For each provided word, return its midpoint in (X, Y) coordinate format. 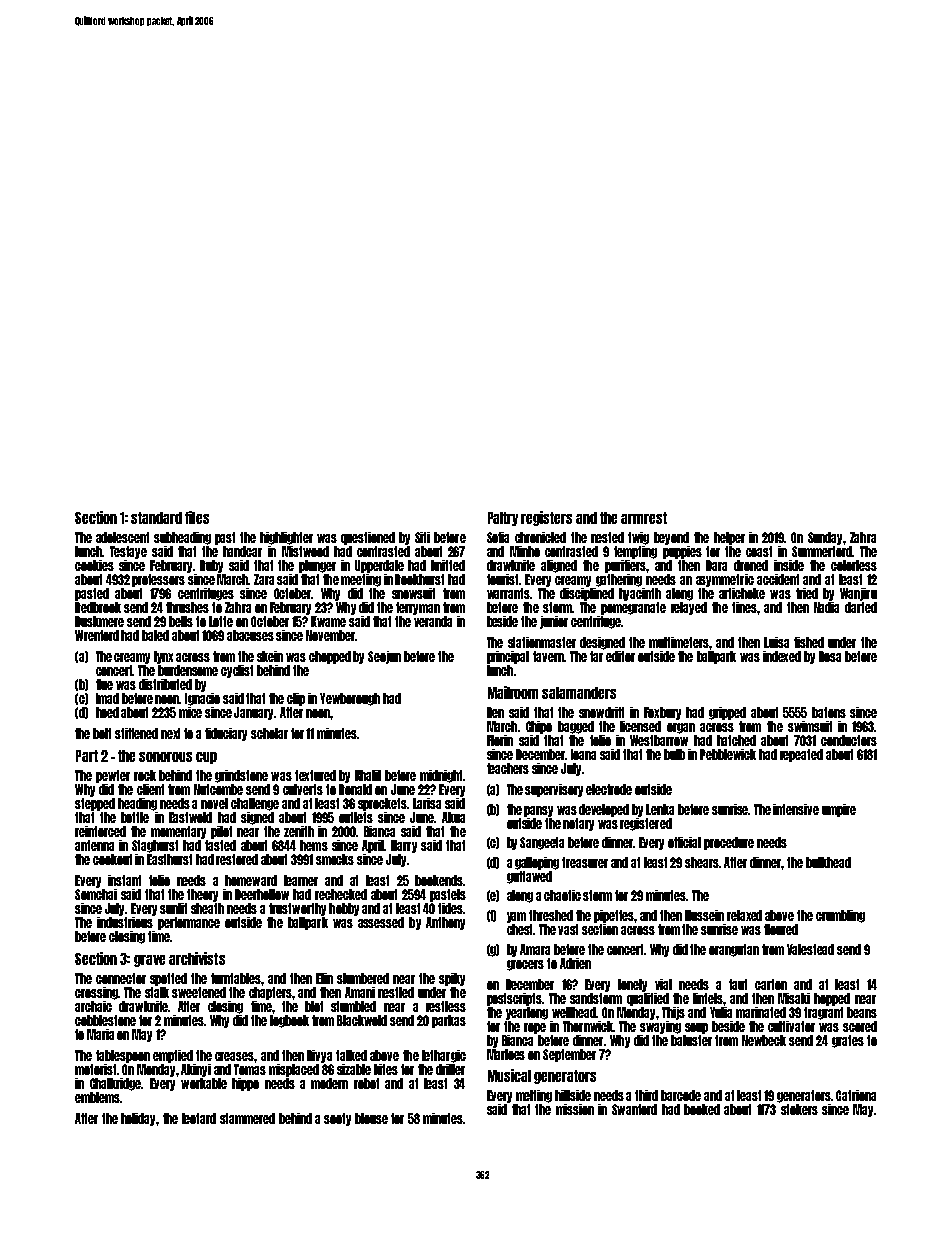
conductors (849, 740)
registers (546, 518)
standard (156, 518)
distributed (165, 684)
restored (237, 859)
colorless (854, 565)
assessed (381, 922)
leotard (199, 1118)
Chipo (539, 727)
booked (702, 1109)
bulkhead (828, 862)
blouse (371, 1118)
